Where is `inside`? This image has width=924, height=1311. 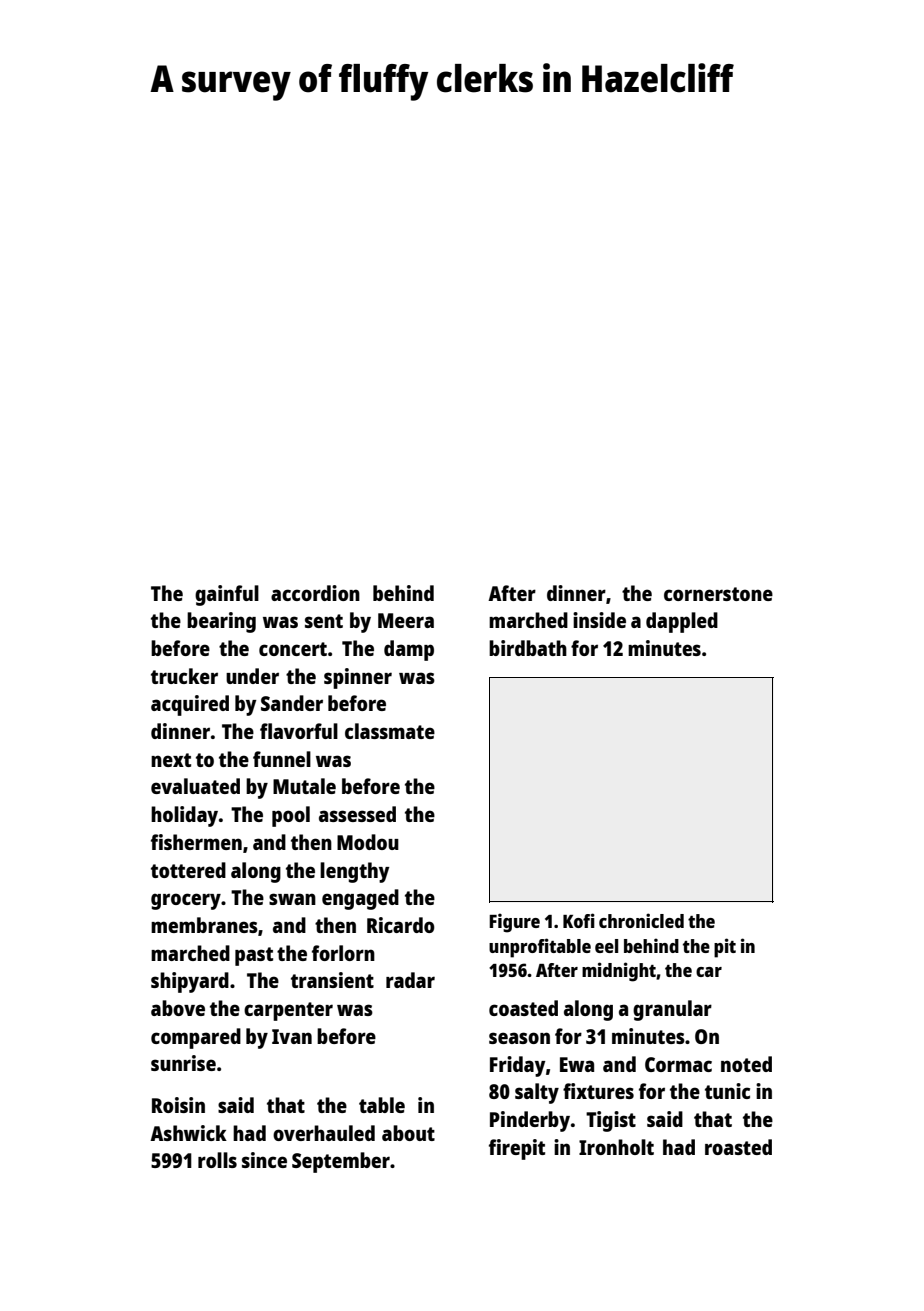 inside is located at coordinates (599, 620).
